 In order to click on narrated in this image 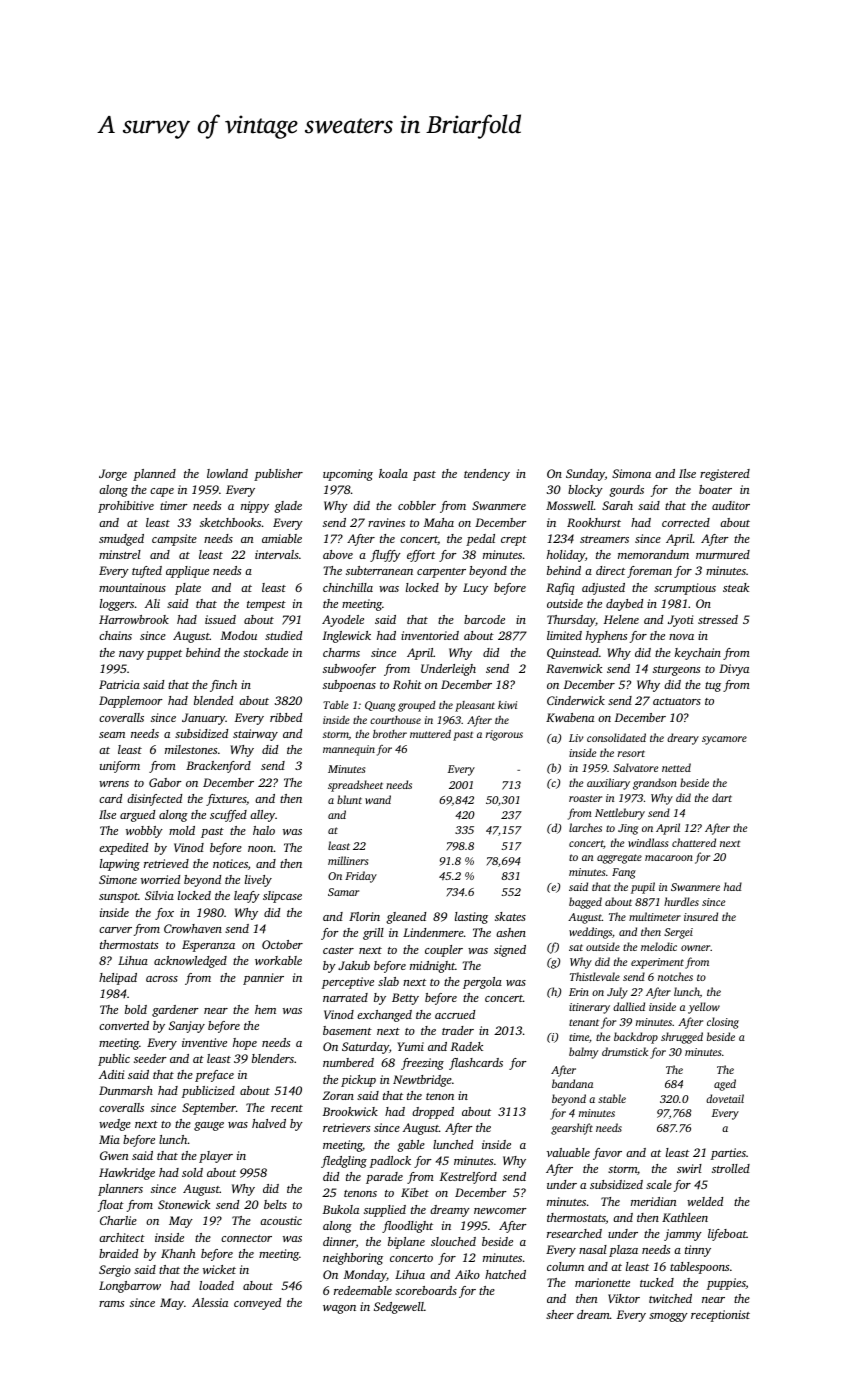, I will do `click(345, 997)`.
